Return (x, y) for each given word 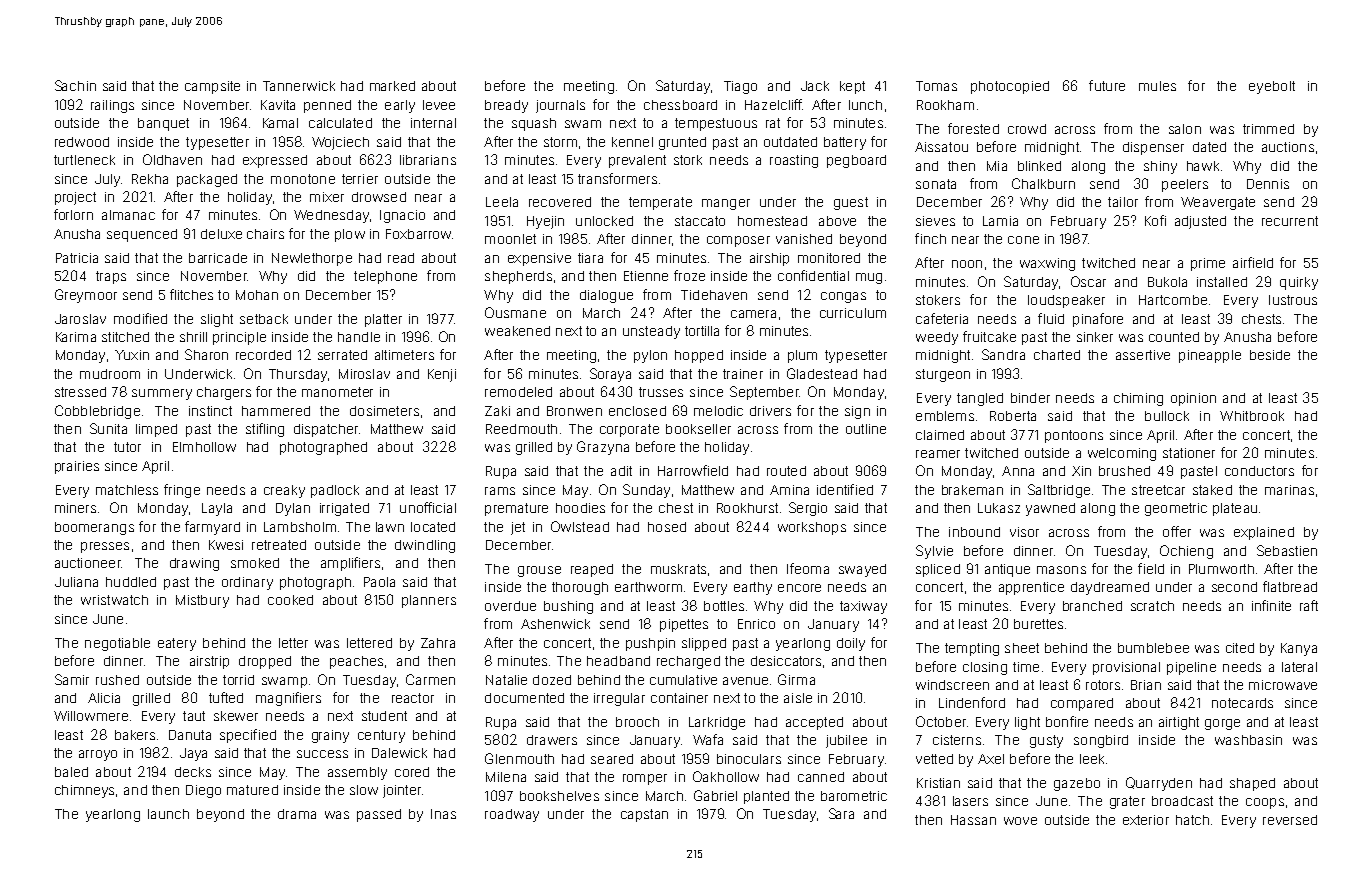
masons (1061, 570)
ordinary (247, 583)
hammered (276, 411)
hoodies (580, 508)
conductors (1259, 471)
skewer (236, 716)
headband (618, 661)
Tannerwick (299, 86)
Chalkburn (1043, 183)
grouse (539, 571)
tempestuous (716, 124)
